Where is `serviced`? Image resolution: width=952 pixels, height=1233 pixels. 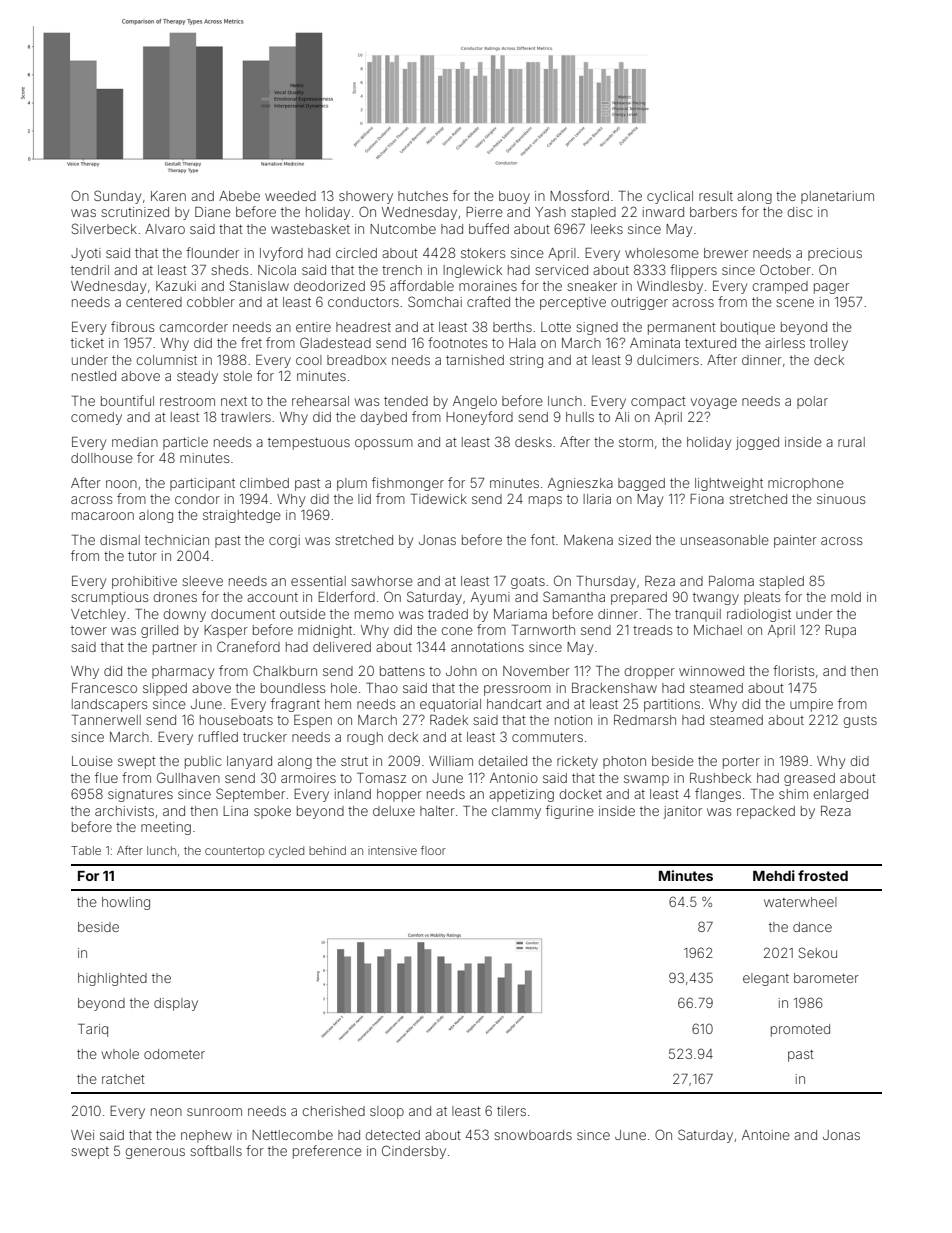 serviced is located at coordinates (561, 270).
